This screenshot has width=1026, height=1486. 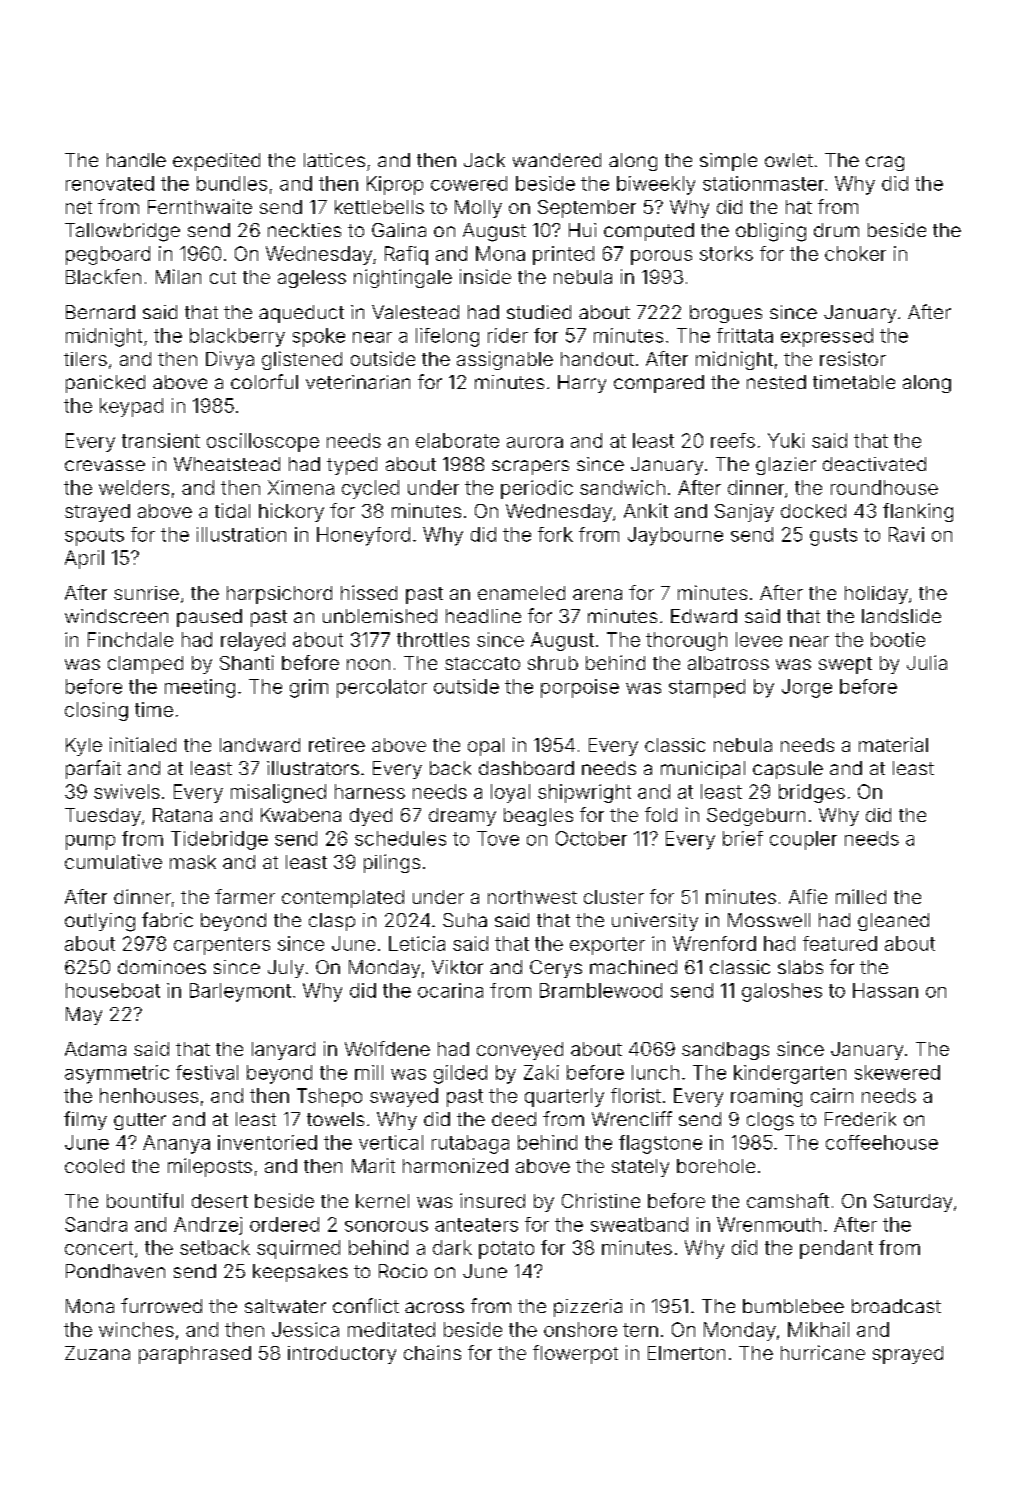 What do you see at coordinates (301, 314) in the screenshot?
I see `aqueduct` at bounding box center [301, 314].
